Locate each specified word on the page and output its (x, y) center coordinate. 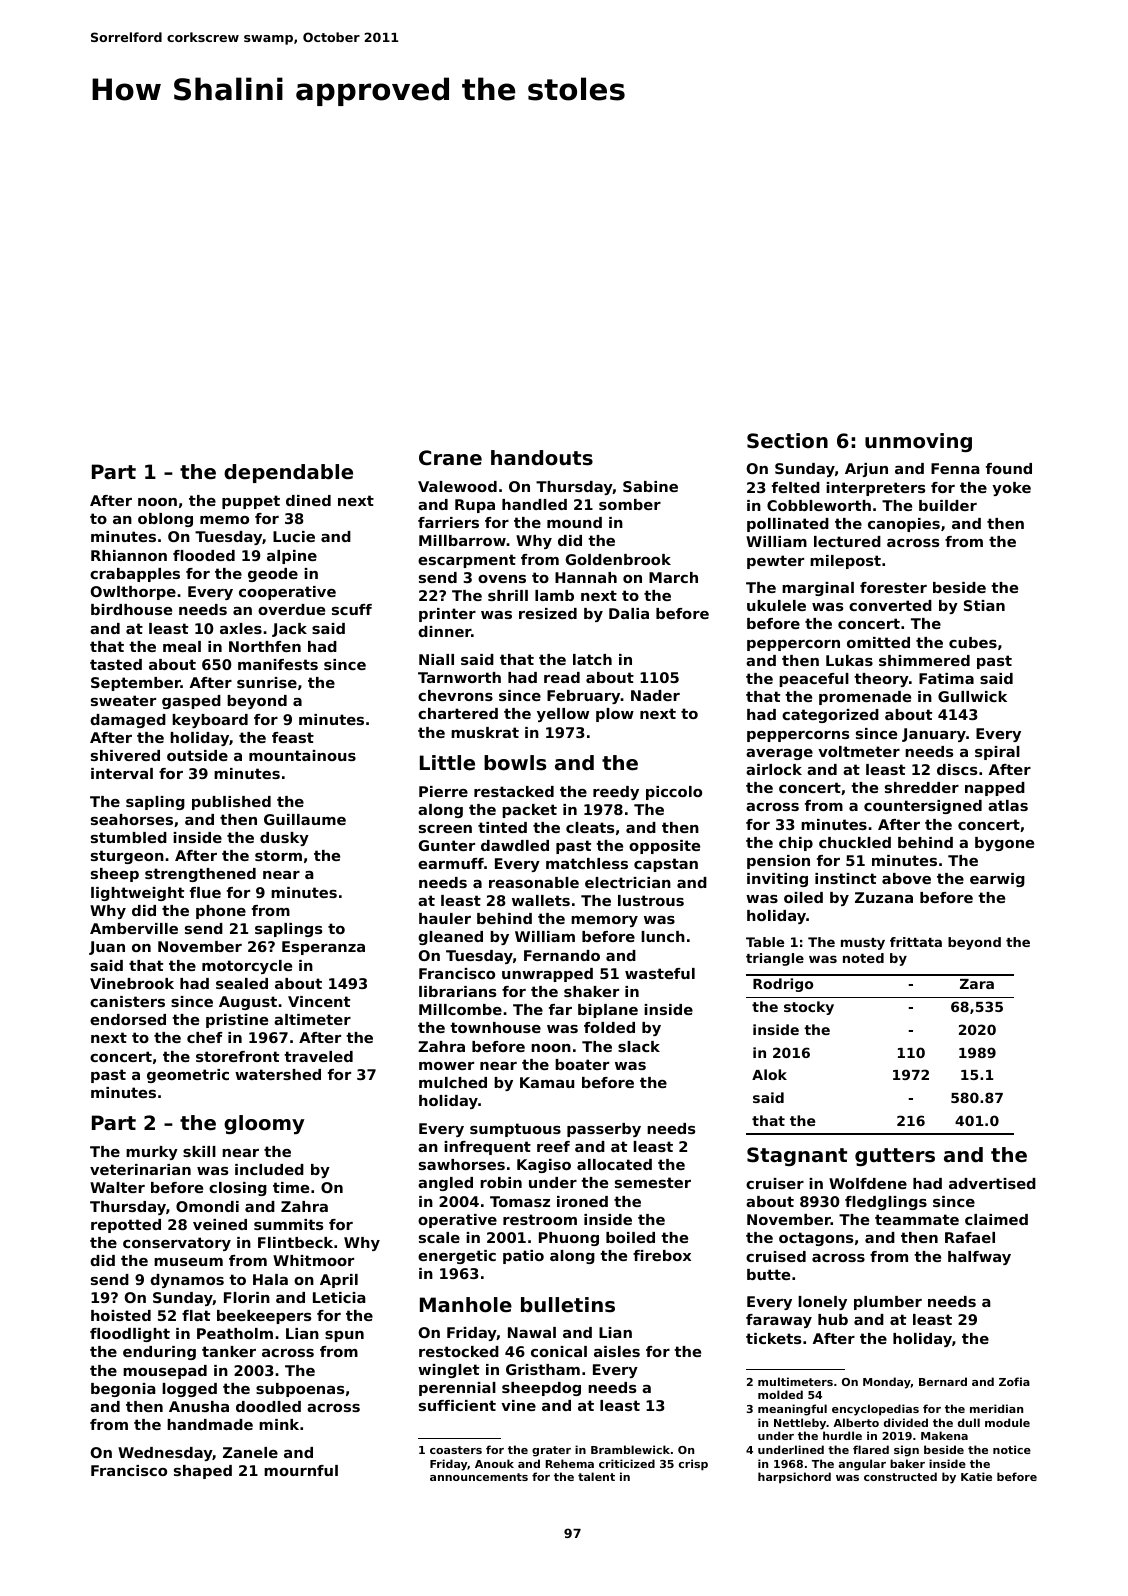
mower (446, 1066)
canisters (127, 1001)
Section (787, 441)
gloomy (264, 1125)
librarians (457, 991)
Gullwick (972, 696)
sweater (123, 700)
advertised (992, 1183)
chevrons (455, 695)
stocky (809, 1008)
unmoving (918, 442)
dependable (288, 473)
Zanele (250, 1452)
